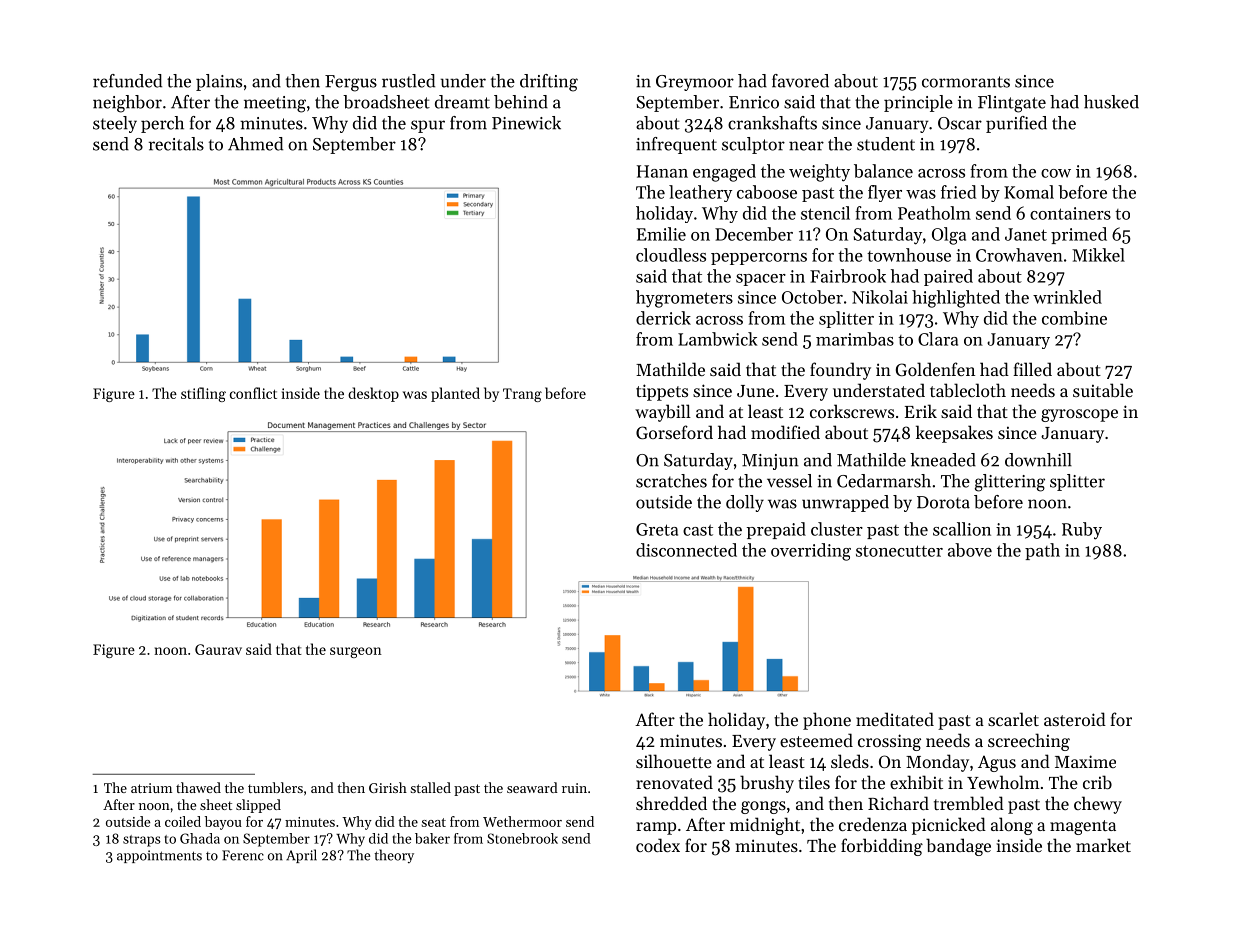  What do you see at coordinates (934, 213) in the document?
I see `Peatholm` at bounding box center [934, 213].
